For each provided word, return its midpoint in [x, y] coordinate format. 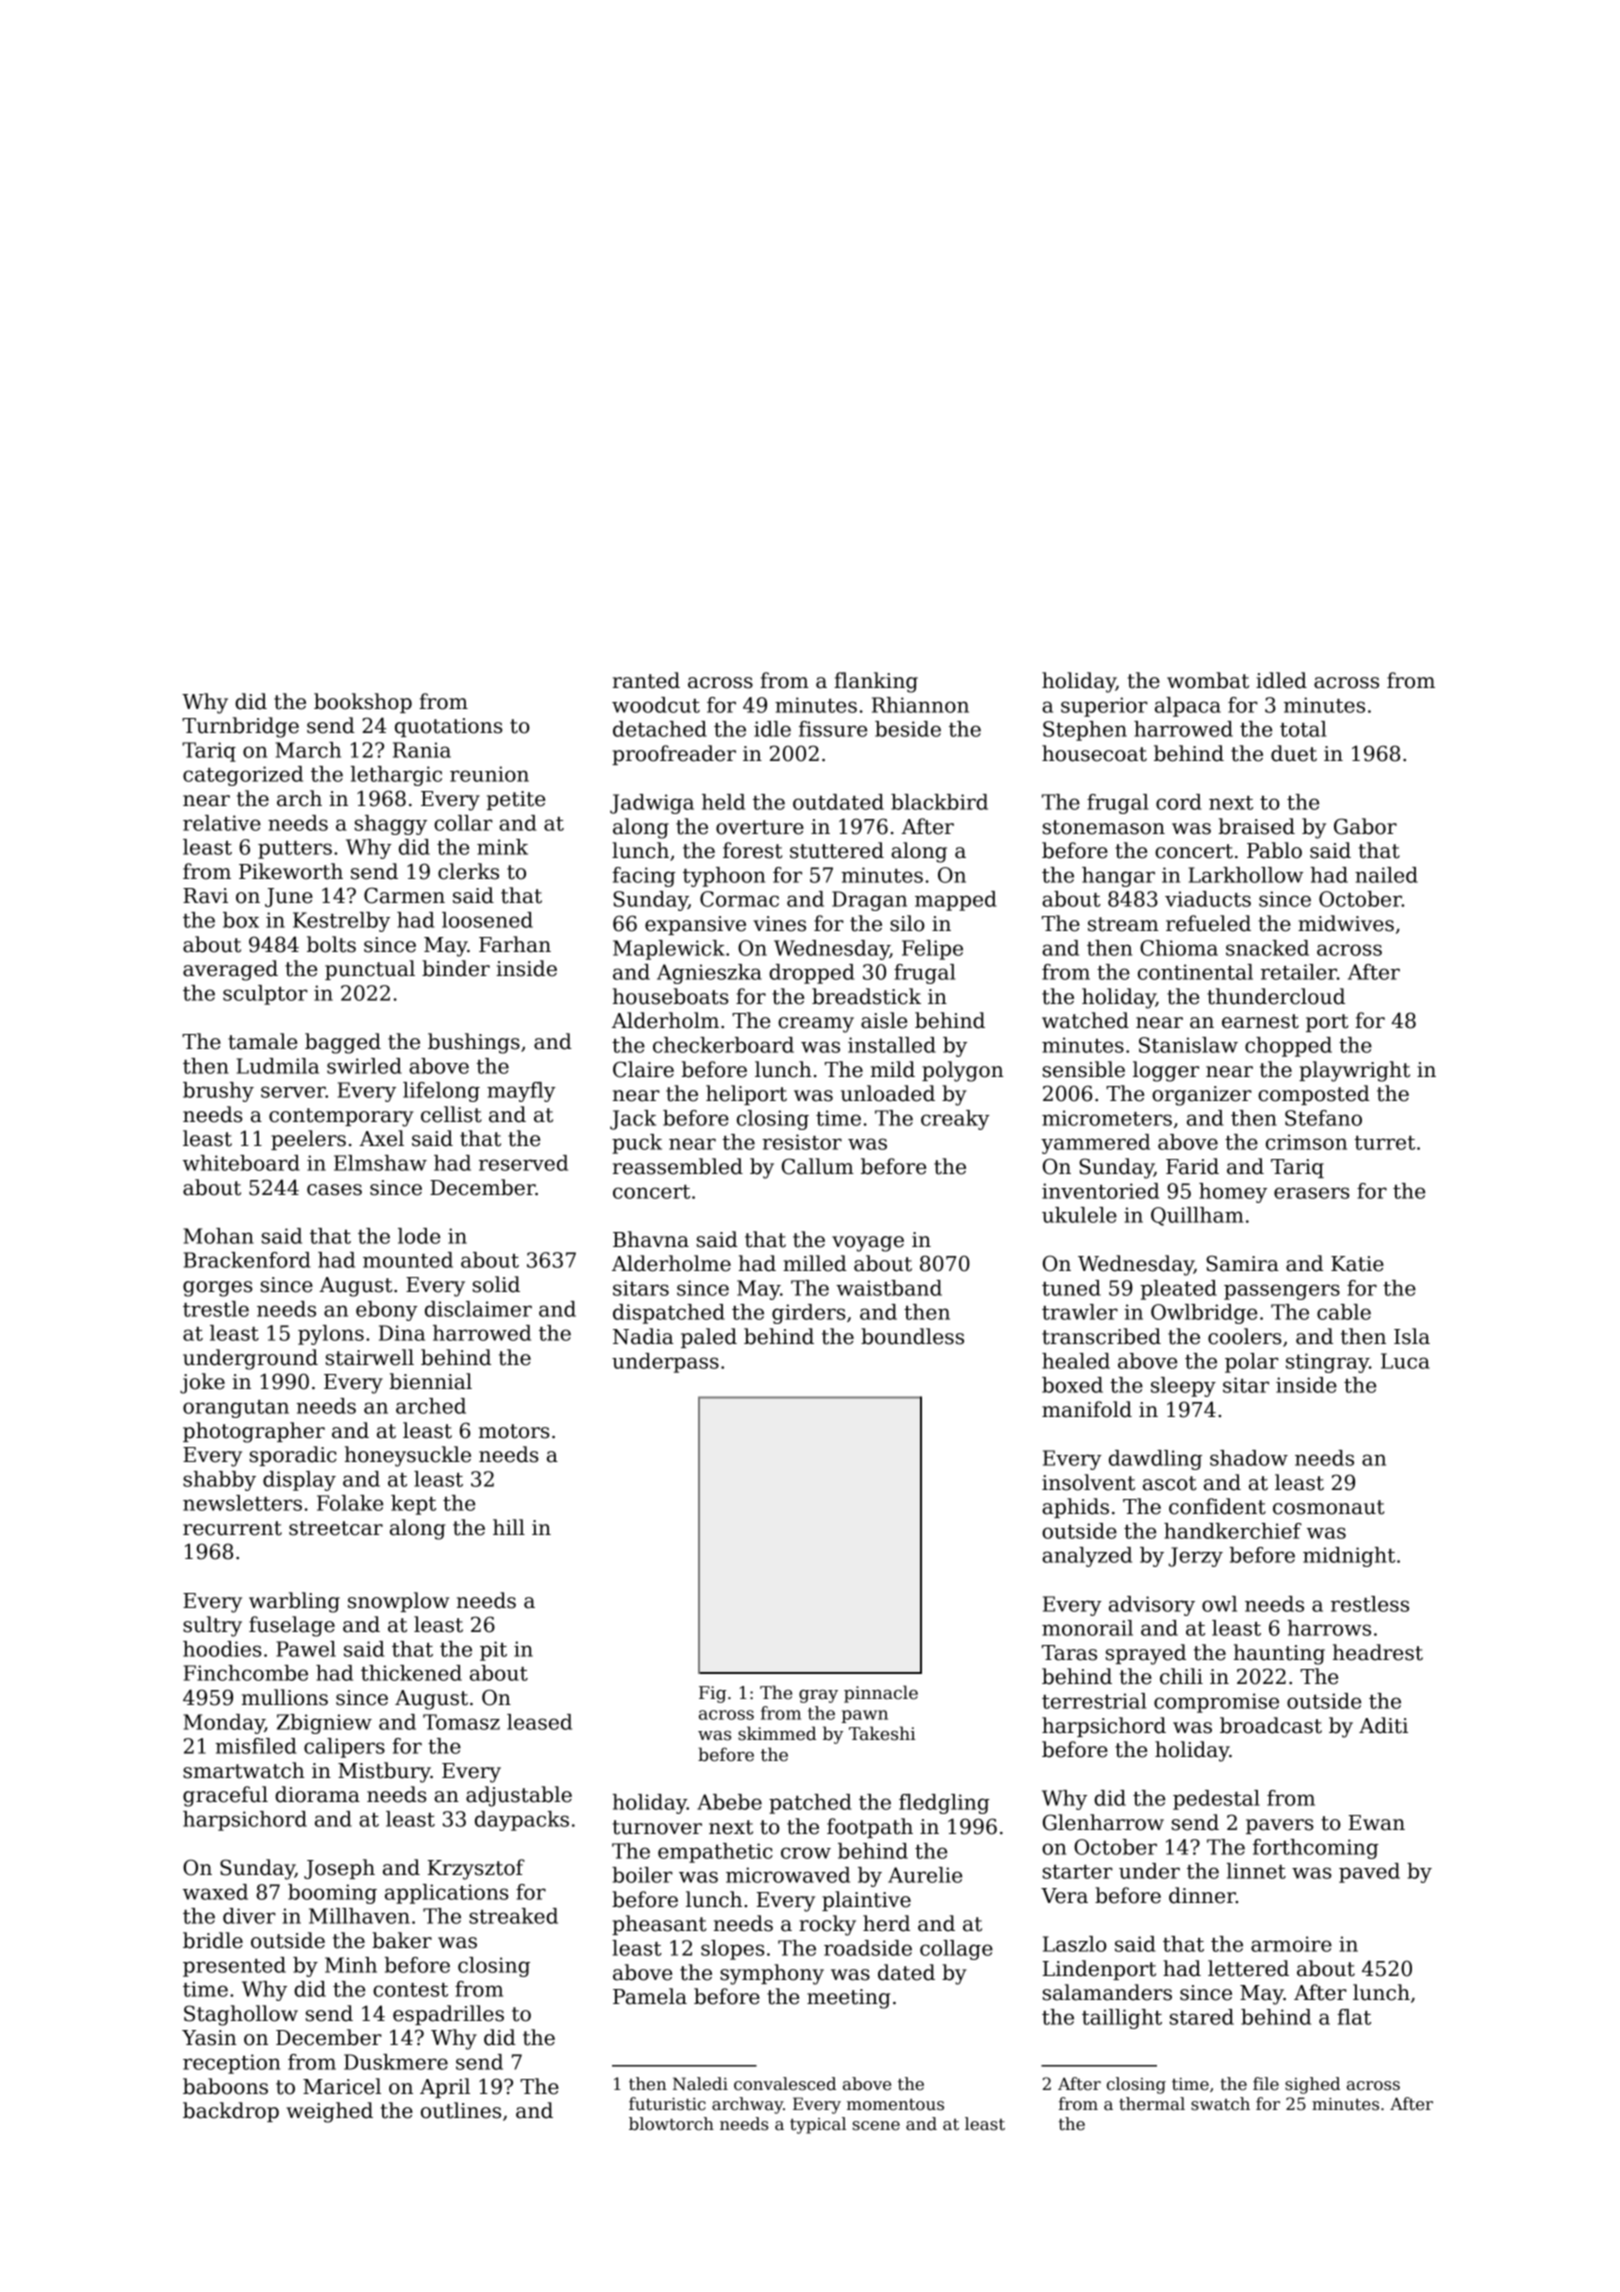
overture [760, 827]
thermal [1152, 2104]
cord [1178, 802]
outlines [461, 2110]
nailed [1386, 875]
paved [1369, 1873]
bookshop [363, 703]
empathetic [715, 1853]
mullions [285, 1697]
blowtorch [671, 2124]
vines [779, 924]
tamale [262, 1041]
